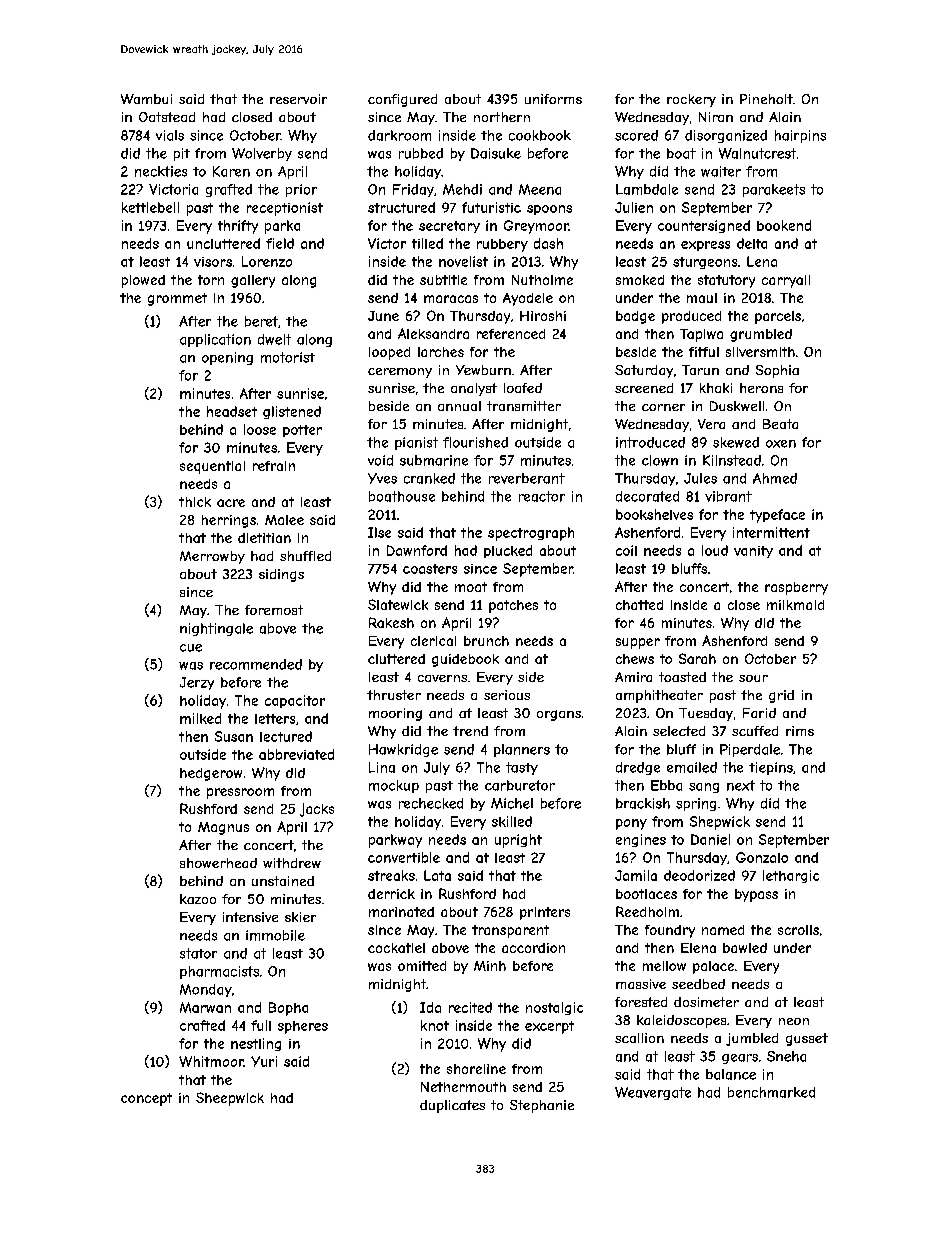 The image size is (952, 1233). I want to click on tiepins, so click(771, 768).
